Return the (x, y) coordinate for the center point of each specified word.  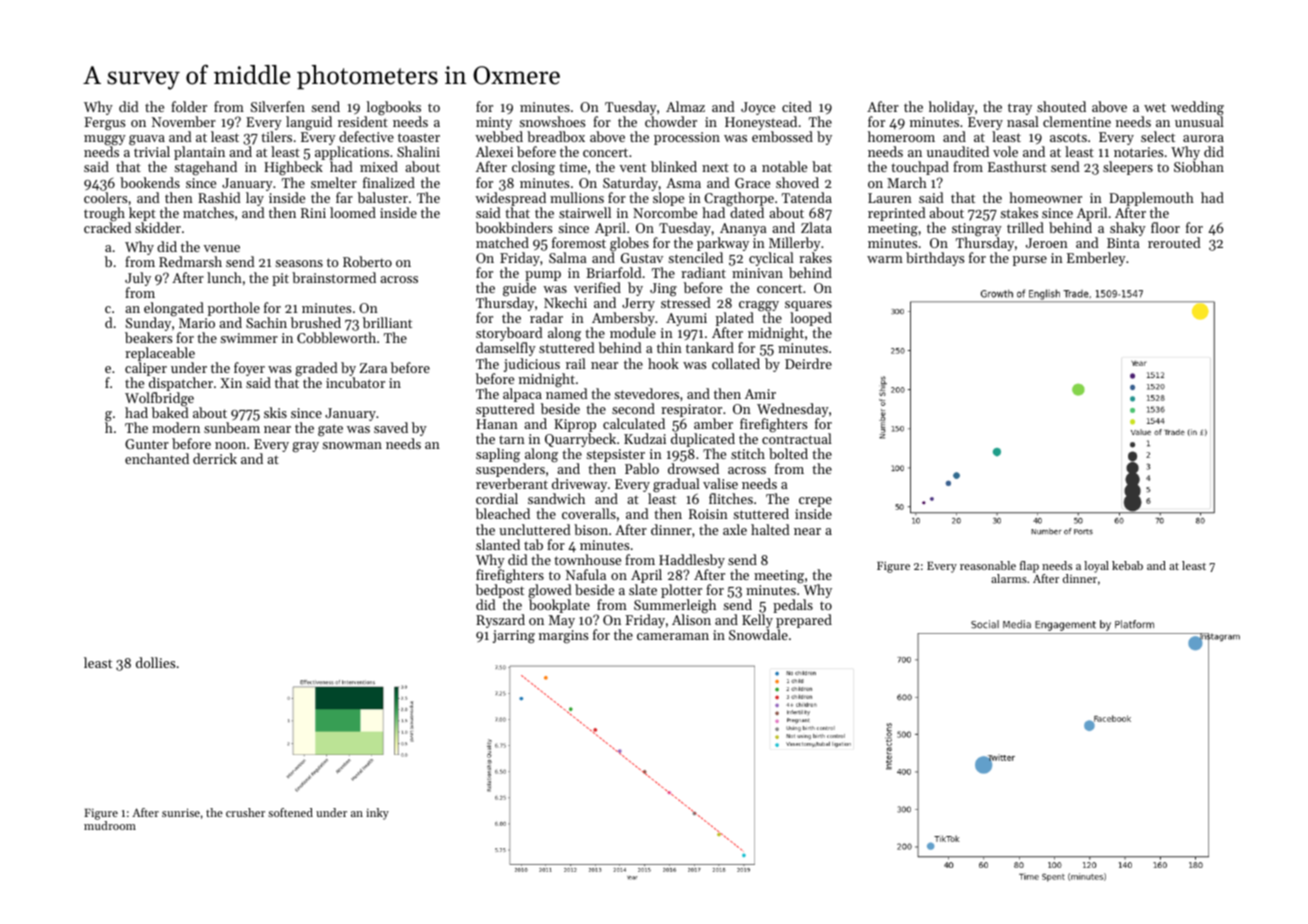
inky (377, 814)
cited (797, 106)
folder (189, 106)
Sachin (266, 322)
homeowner (1045, 197)
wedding (1197, 108)
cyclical (771, 259)
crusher (245, 812)
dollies (155, 662)
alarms (1009, 578)
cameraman (673, 636)
